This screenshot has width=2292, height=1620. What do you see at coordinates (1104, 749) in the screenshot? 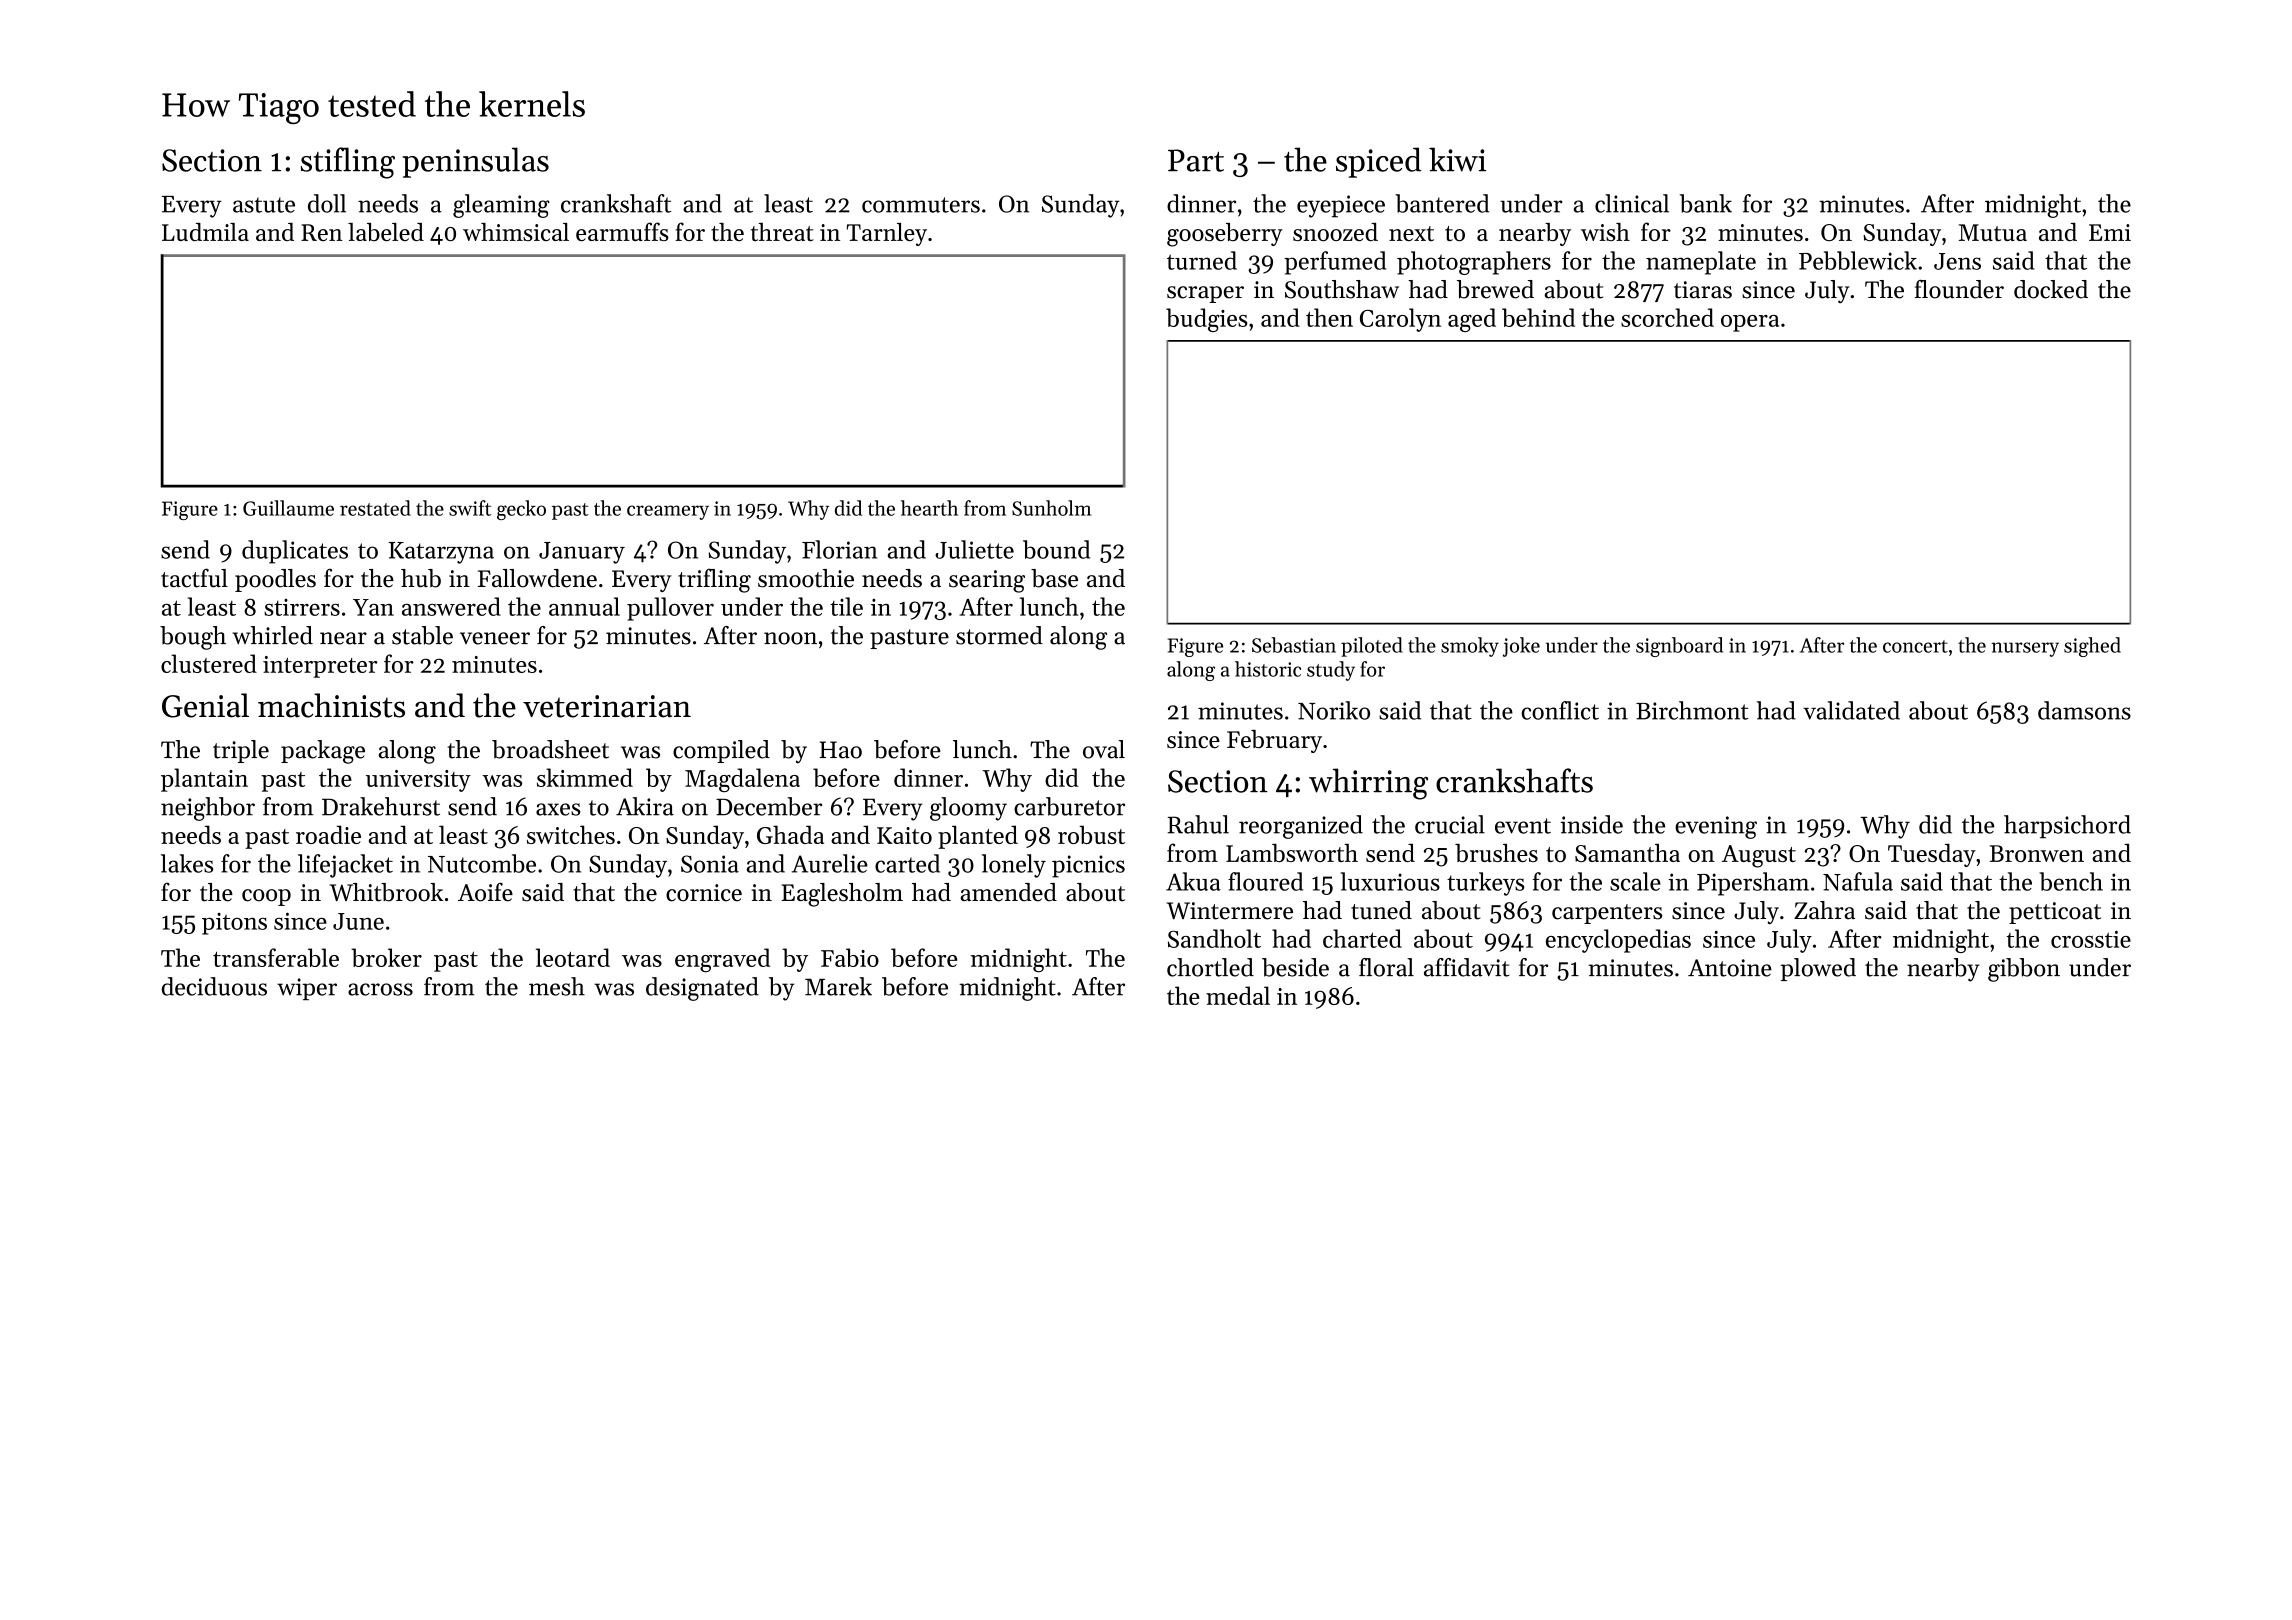
I see `oval` at bounding box center [1104, 749].
